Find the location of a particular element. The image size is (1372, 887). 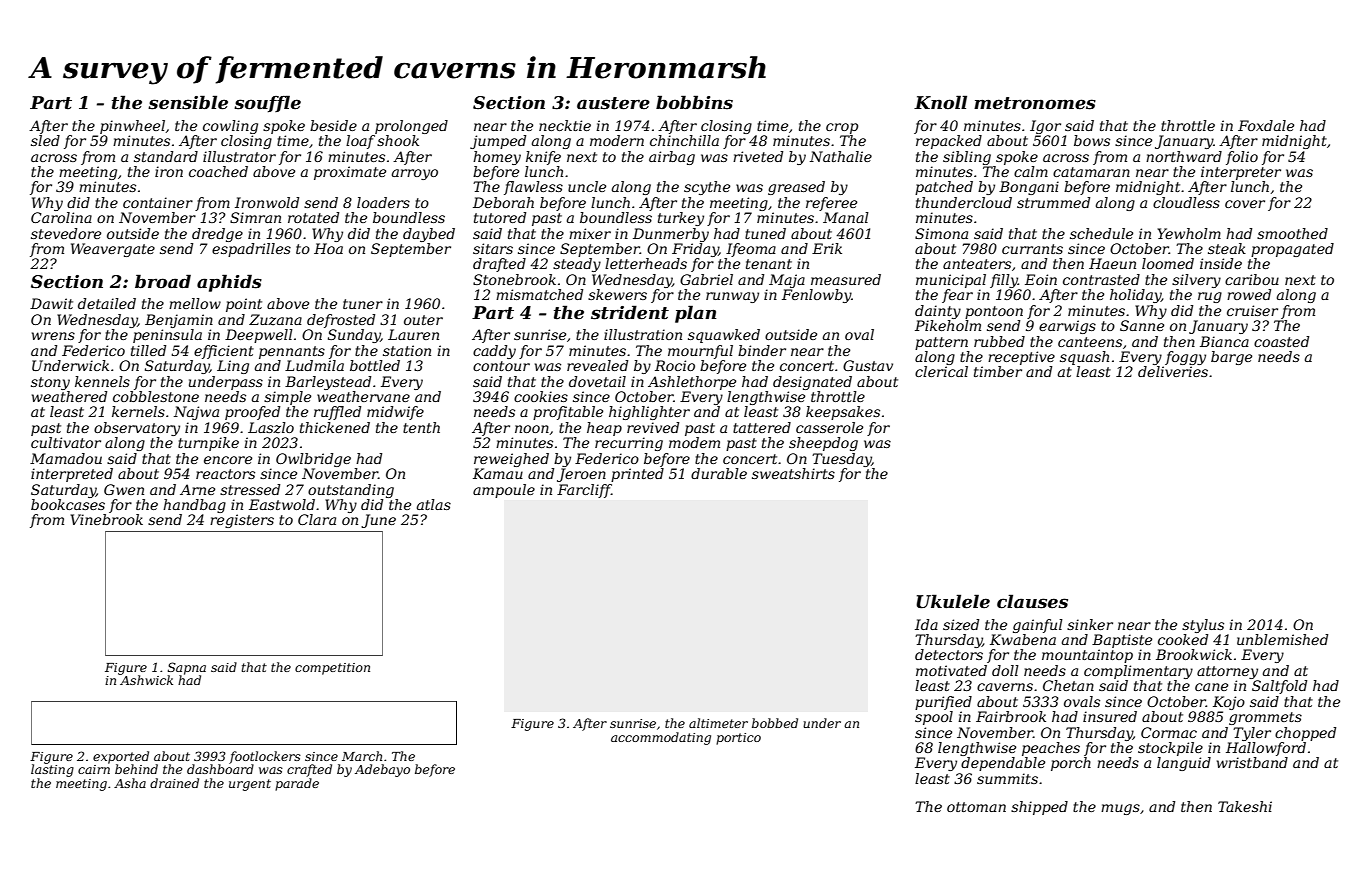

Vinebrook is located at coordinates (107, 519).
